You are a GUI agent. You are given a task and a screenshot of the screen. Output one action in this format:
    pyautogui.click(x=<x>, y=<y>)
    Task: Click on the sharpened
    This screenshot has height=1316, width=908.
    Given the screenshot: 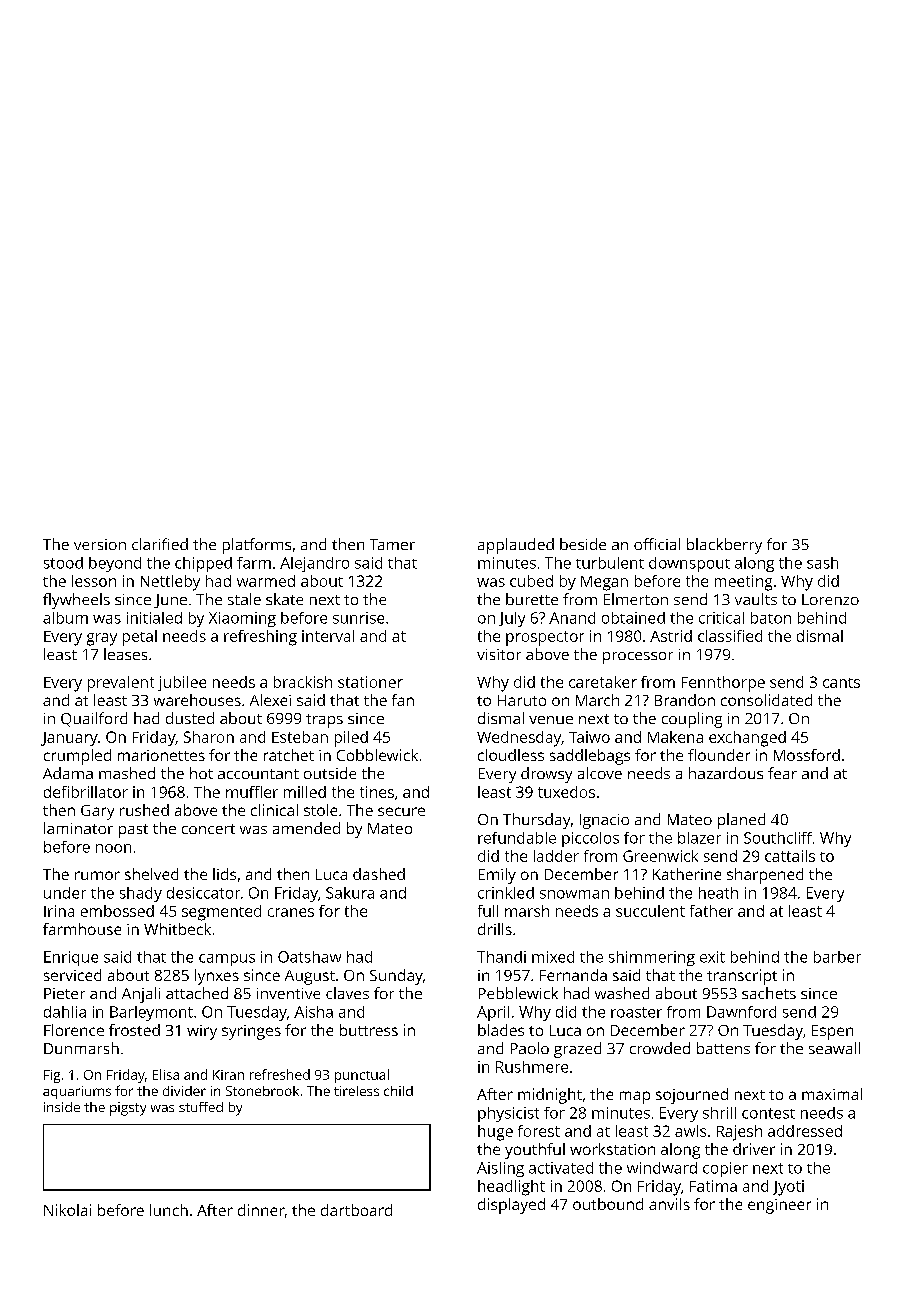 What is the action you would take?
    pyautogui.click(x=765, y=876)
